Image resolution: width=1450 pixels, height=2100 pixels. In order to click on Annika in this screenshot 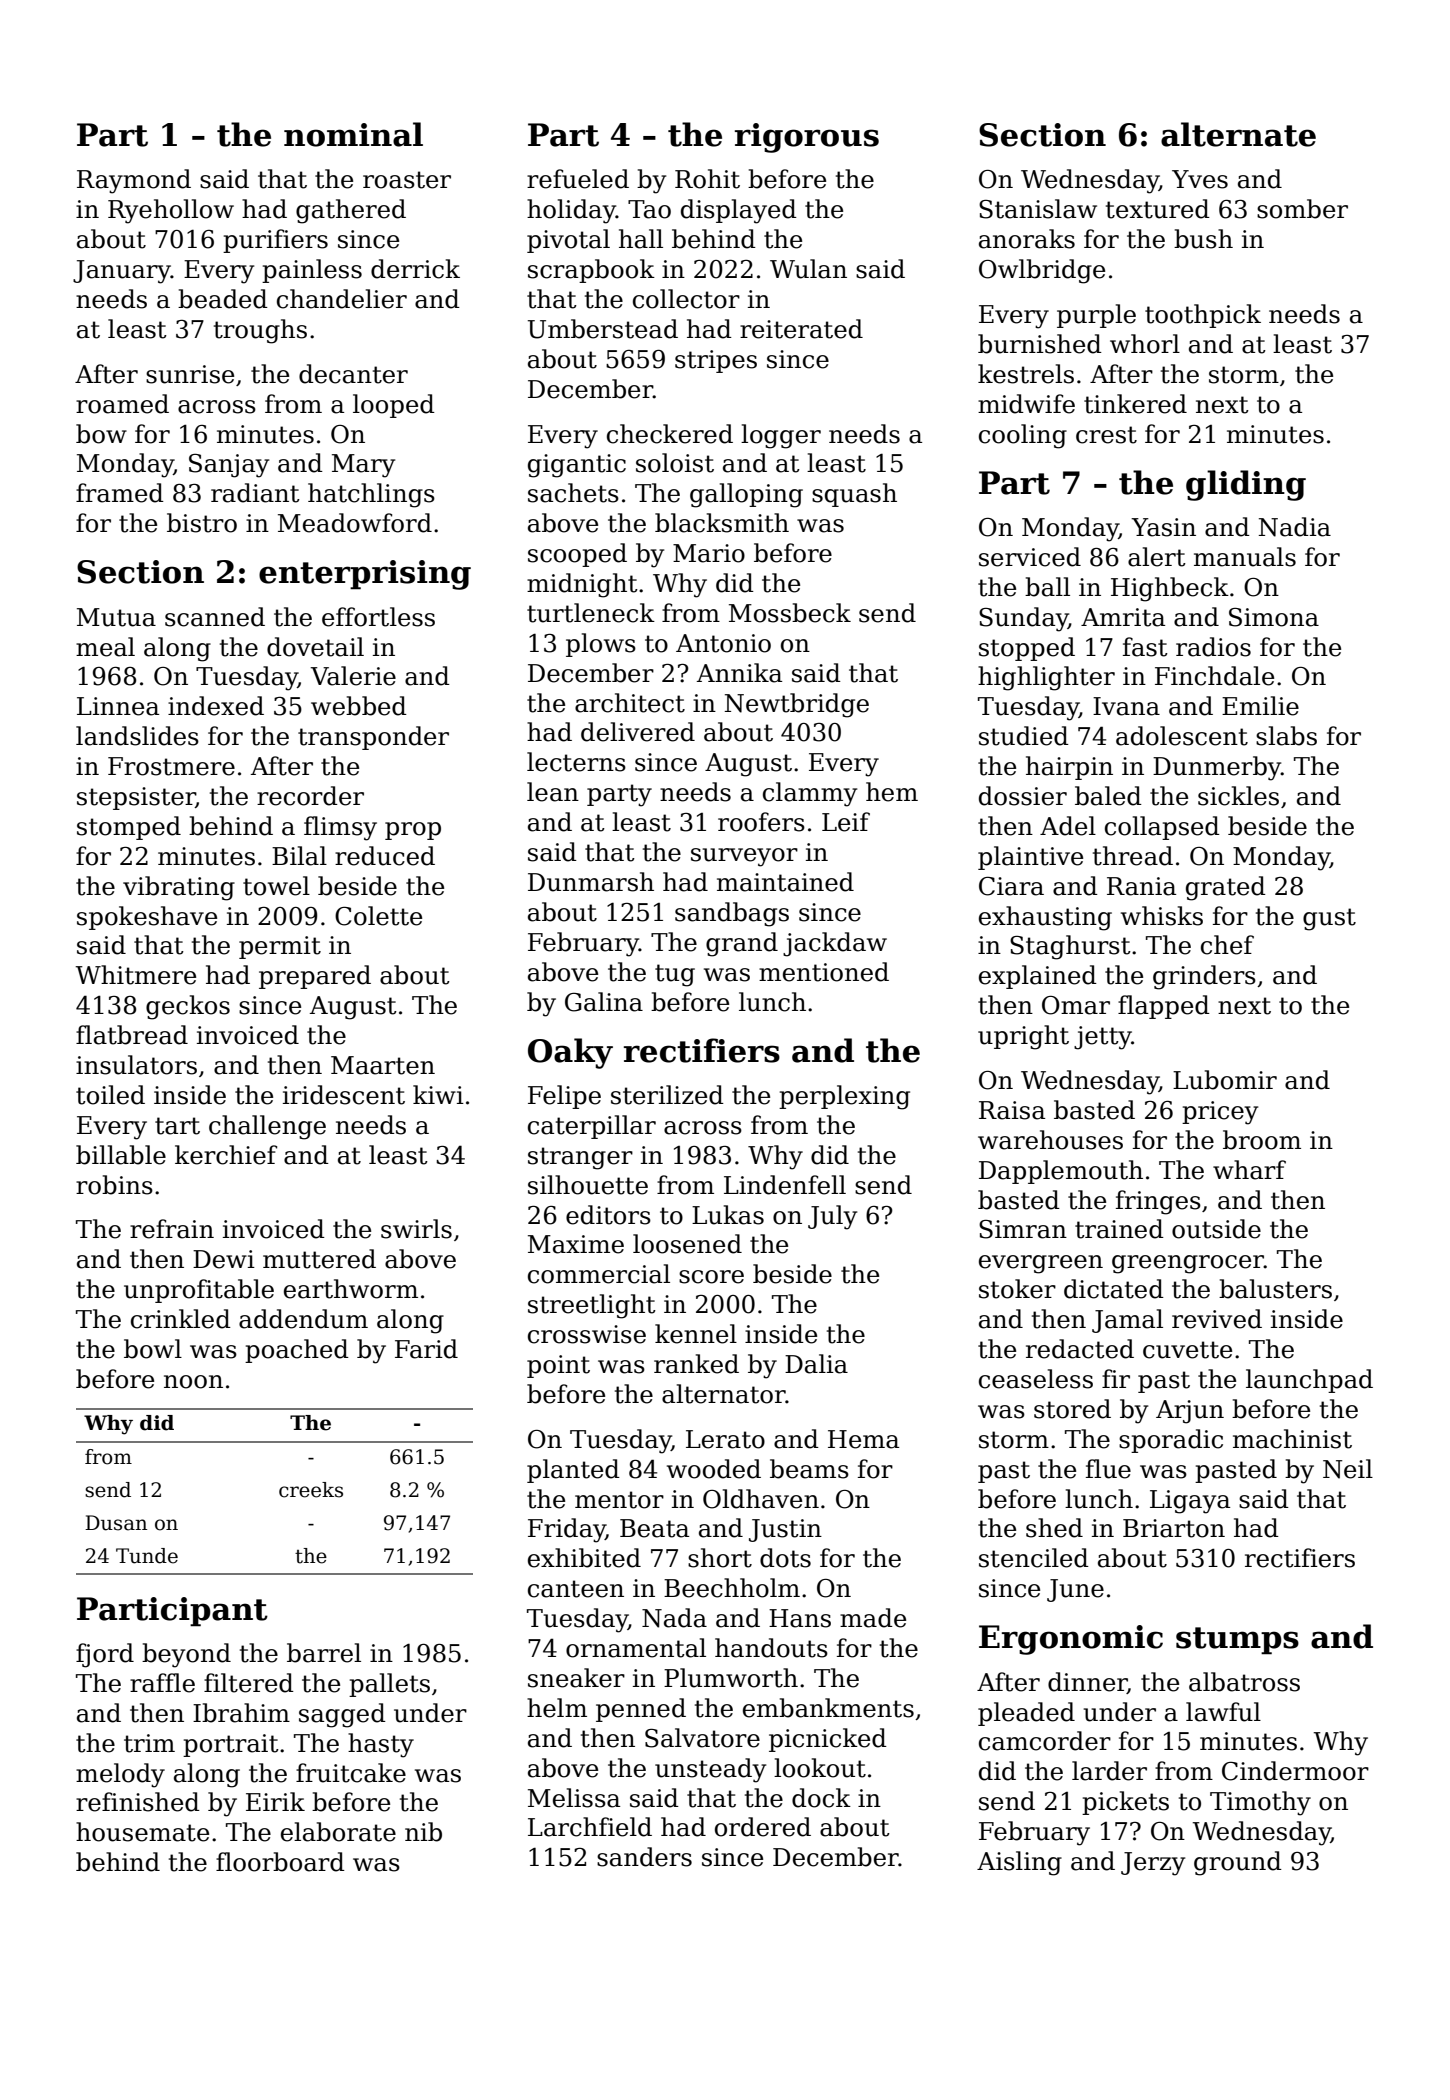, I will do `click(739, 673)`.
